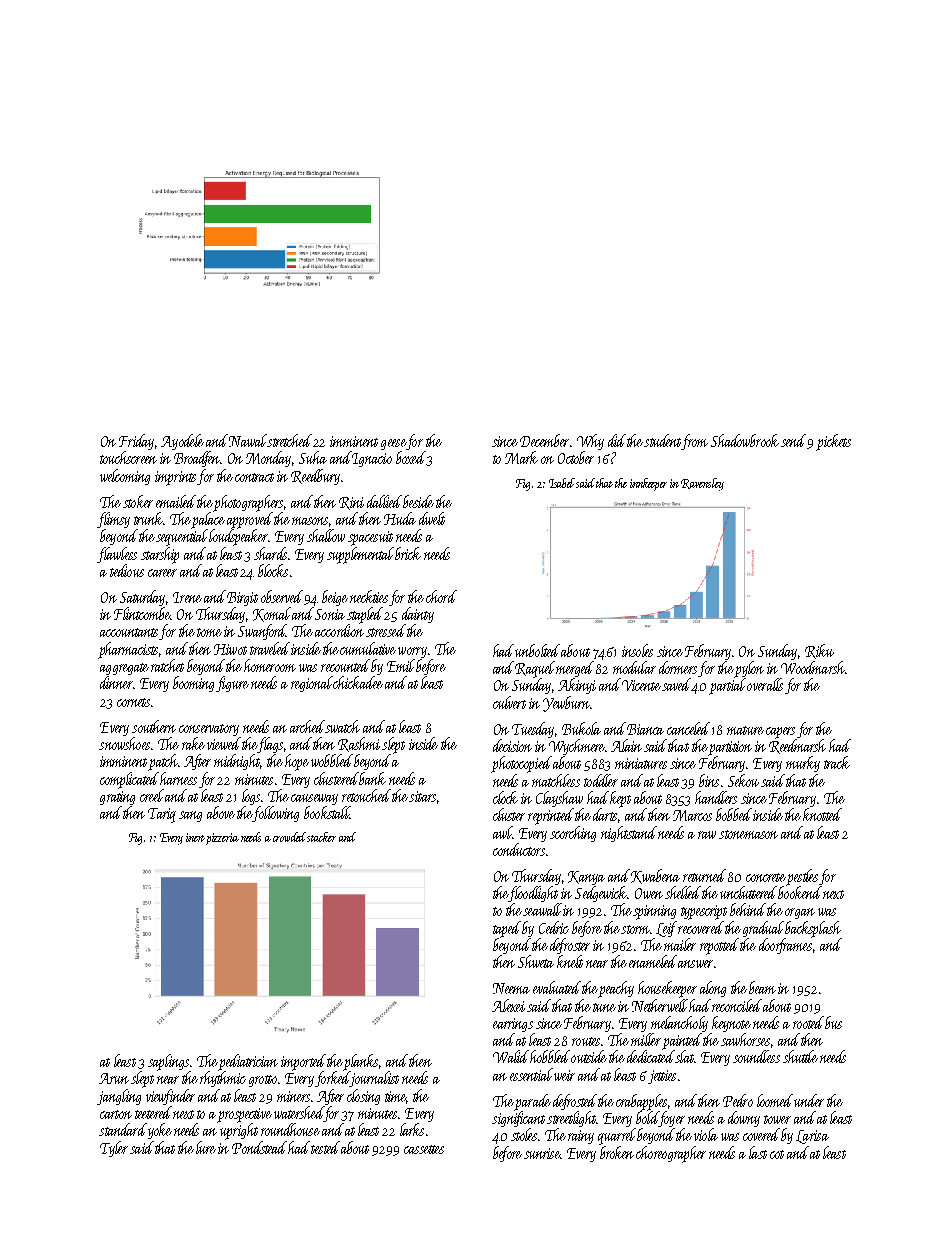 This page has width=952, height=1233. I want to click on bold, so click(647, 1117).
